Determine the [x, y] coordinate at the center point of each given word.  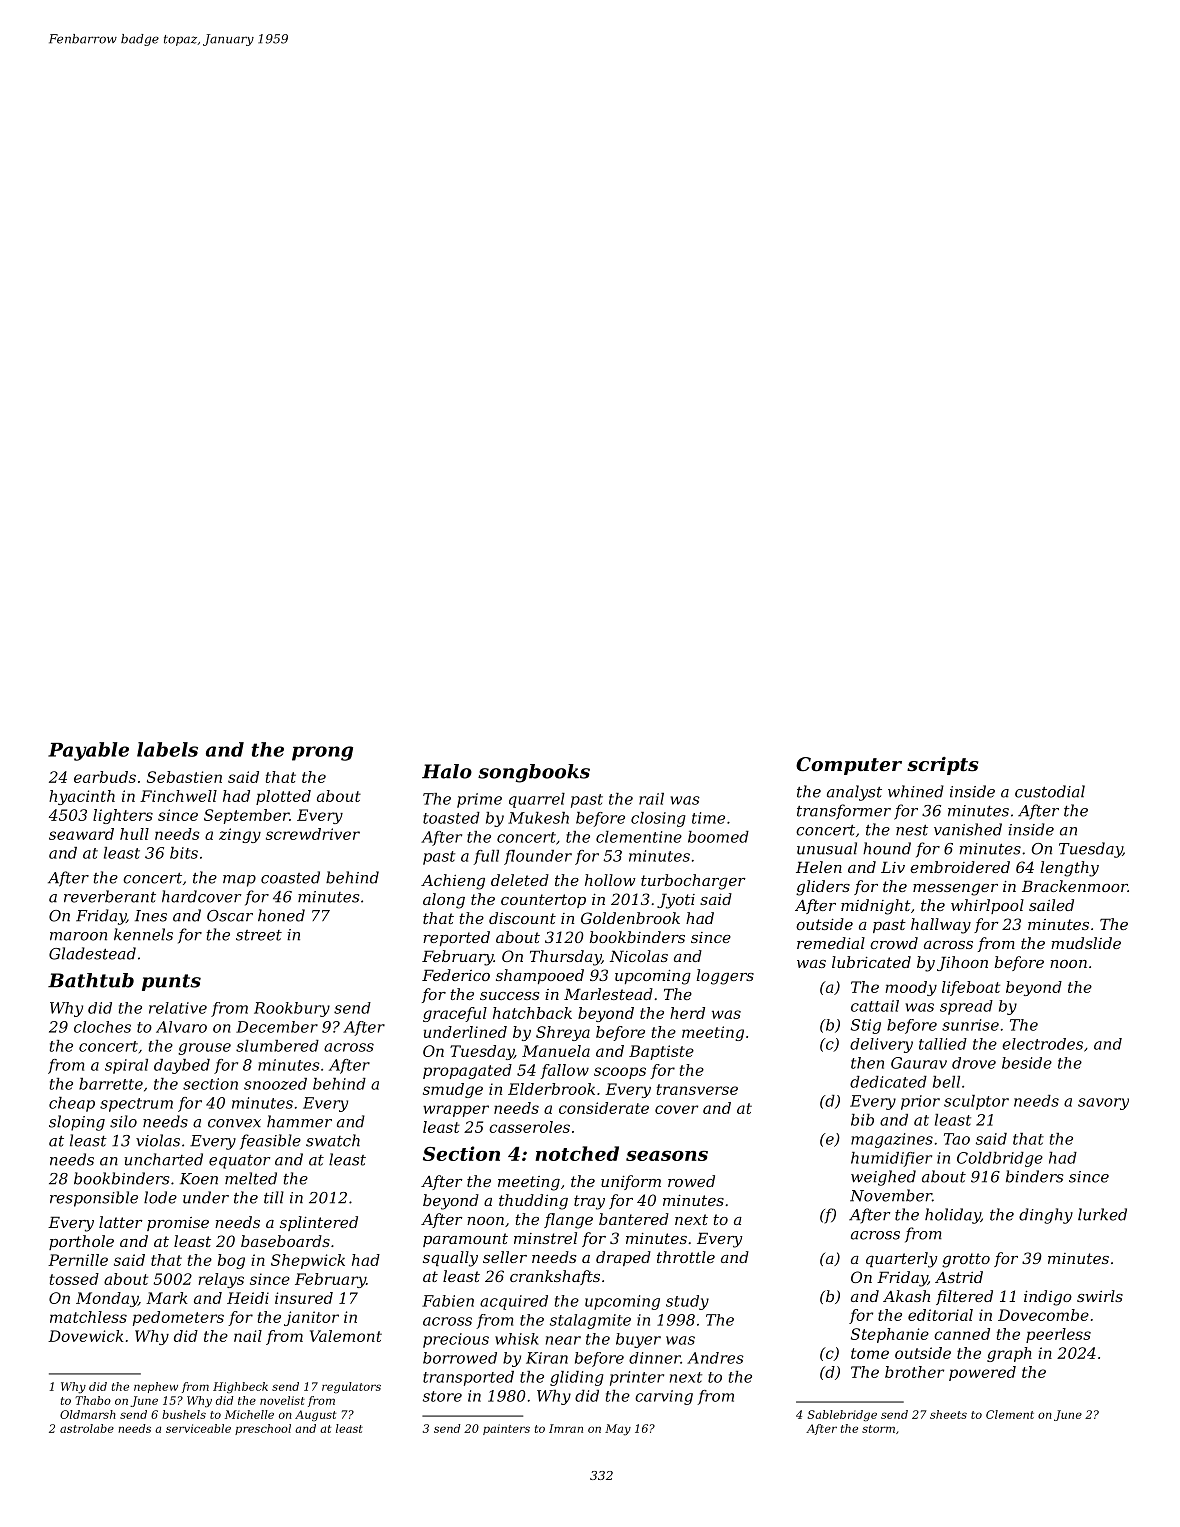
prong [322, 753]
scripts [943, 766]
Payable [88, 751]
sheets [948, 1414]
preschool [263, 1429]
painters [506, 1429]
